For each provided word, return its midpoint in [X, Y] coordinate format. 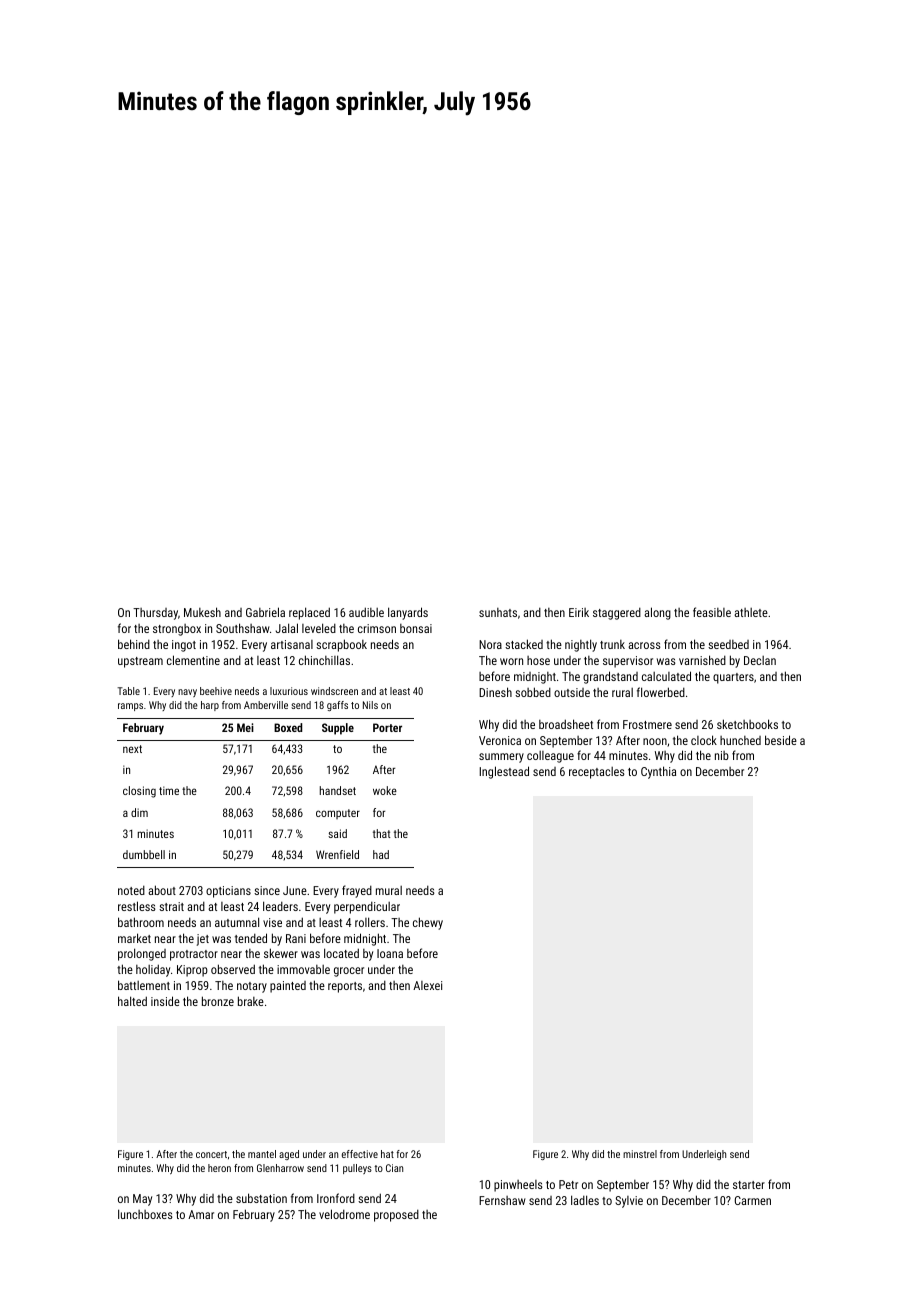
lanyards [408, 613]
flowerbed [661, 692]
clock [704, 740]
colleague [550, 757]
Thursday [155, 614]
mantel [262, 1154]
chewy [428, 923]
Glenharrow [280, 1168]
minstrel [640, 1154]
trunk [612, 644]
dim [139, 812]
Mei [245, 727]
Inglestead [504, 772]
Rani [296, 938]
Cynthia [658, 772]
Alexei [427, 985]
